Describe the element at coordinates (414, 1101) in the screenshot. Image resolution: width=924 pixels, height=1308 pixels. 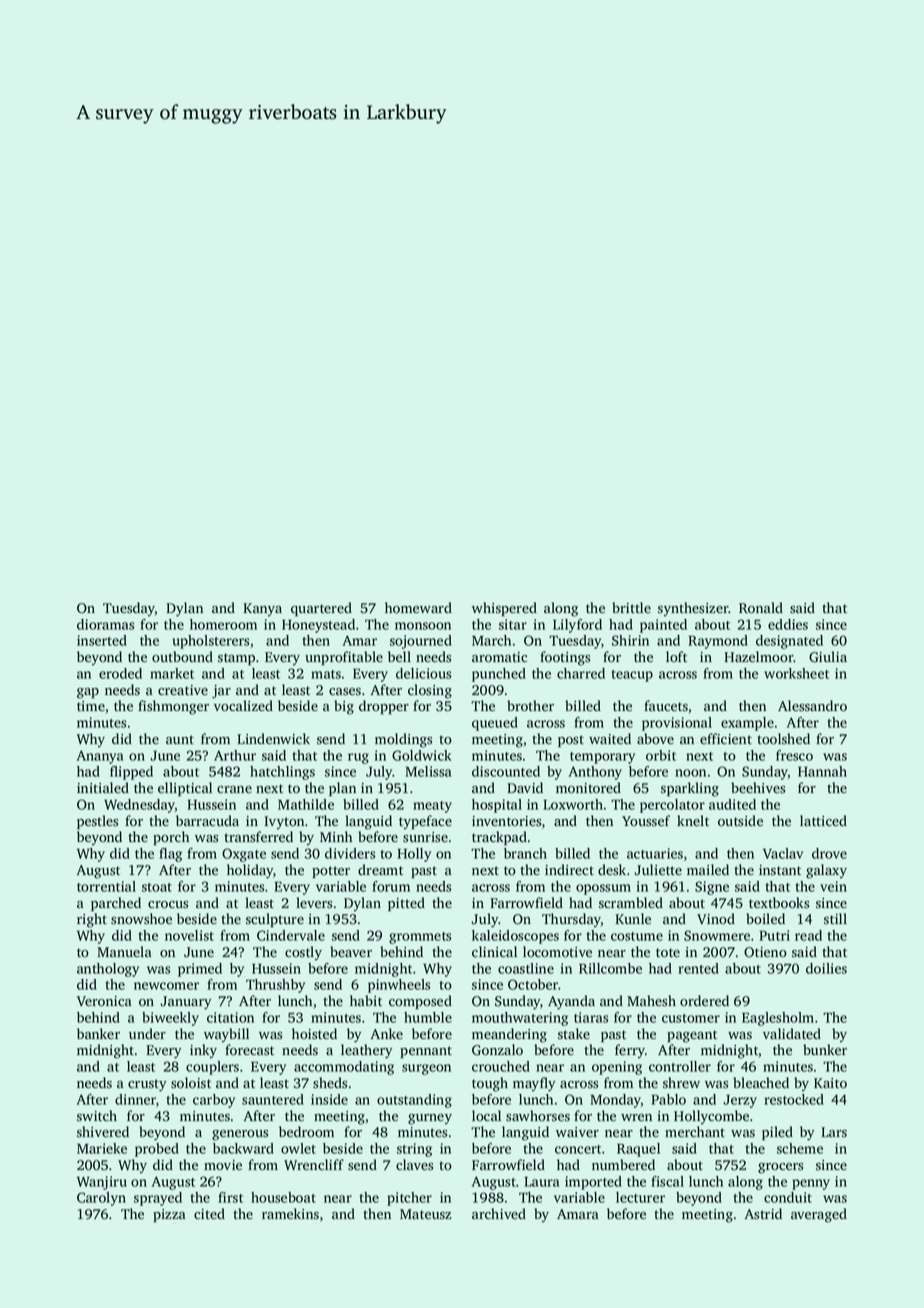
I see `outstanding` at that location.
